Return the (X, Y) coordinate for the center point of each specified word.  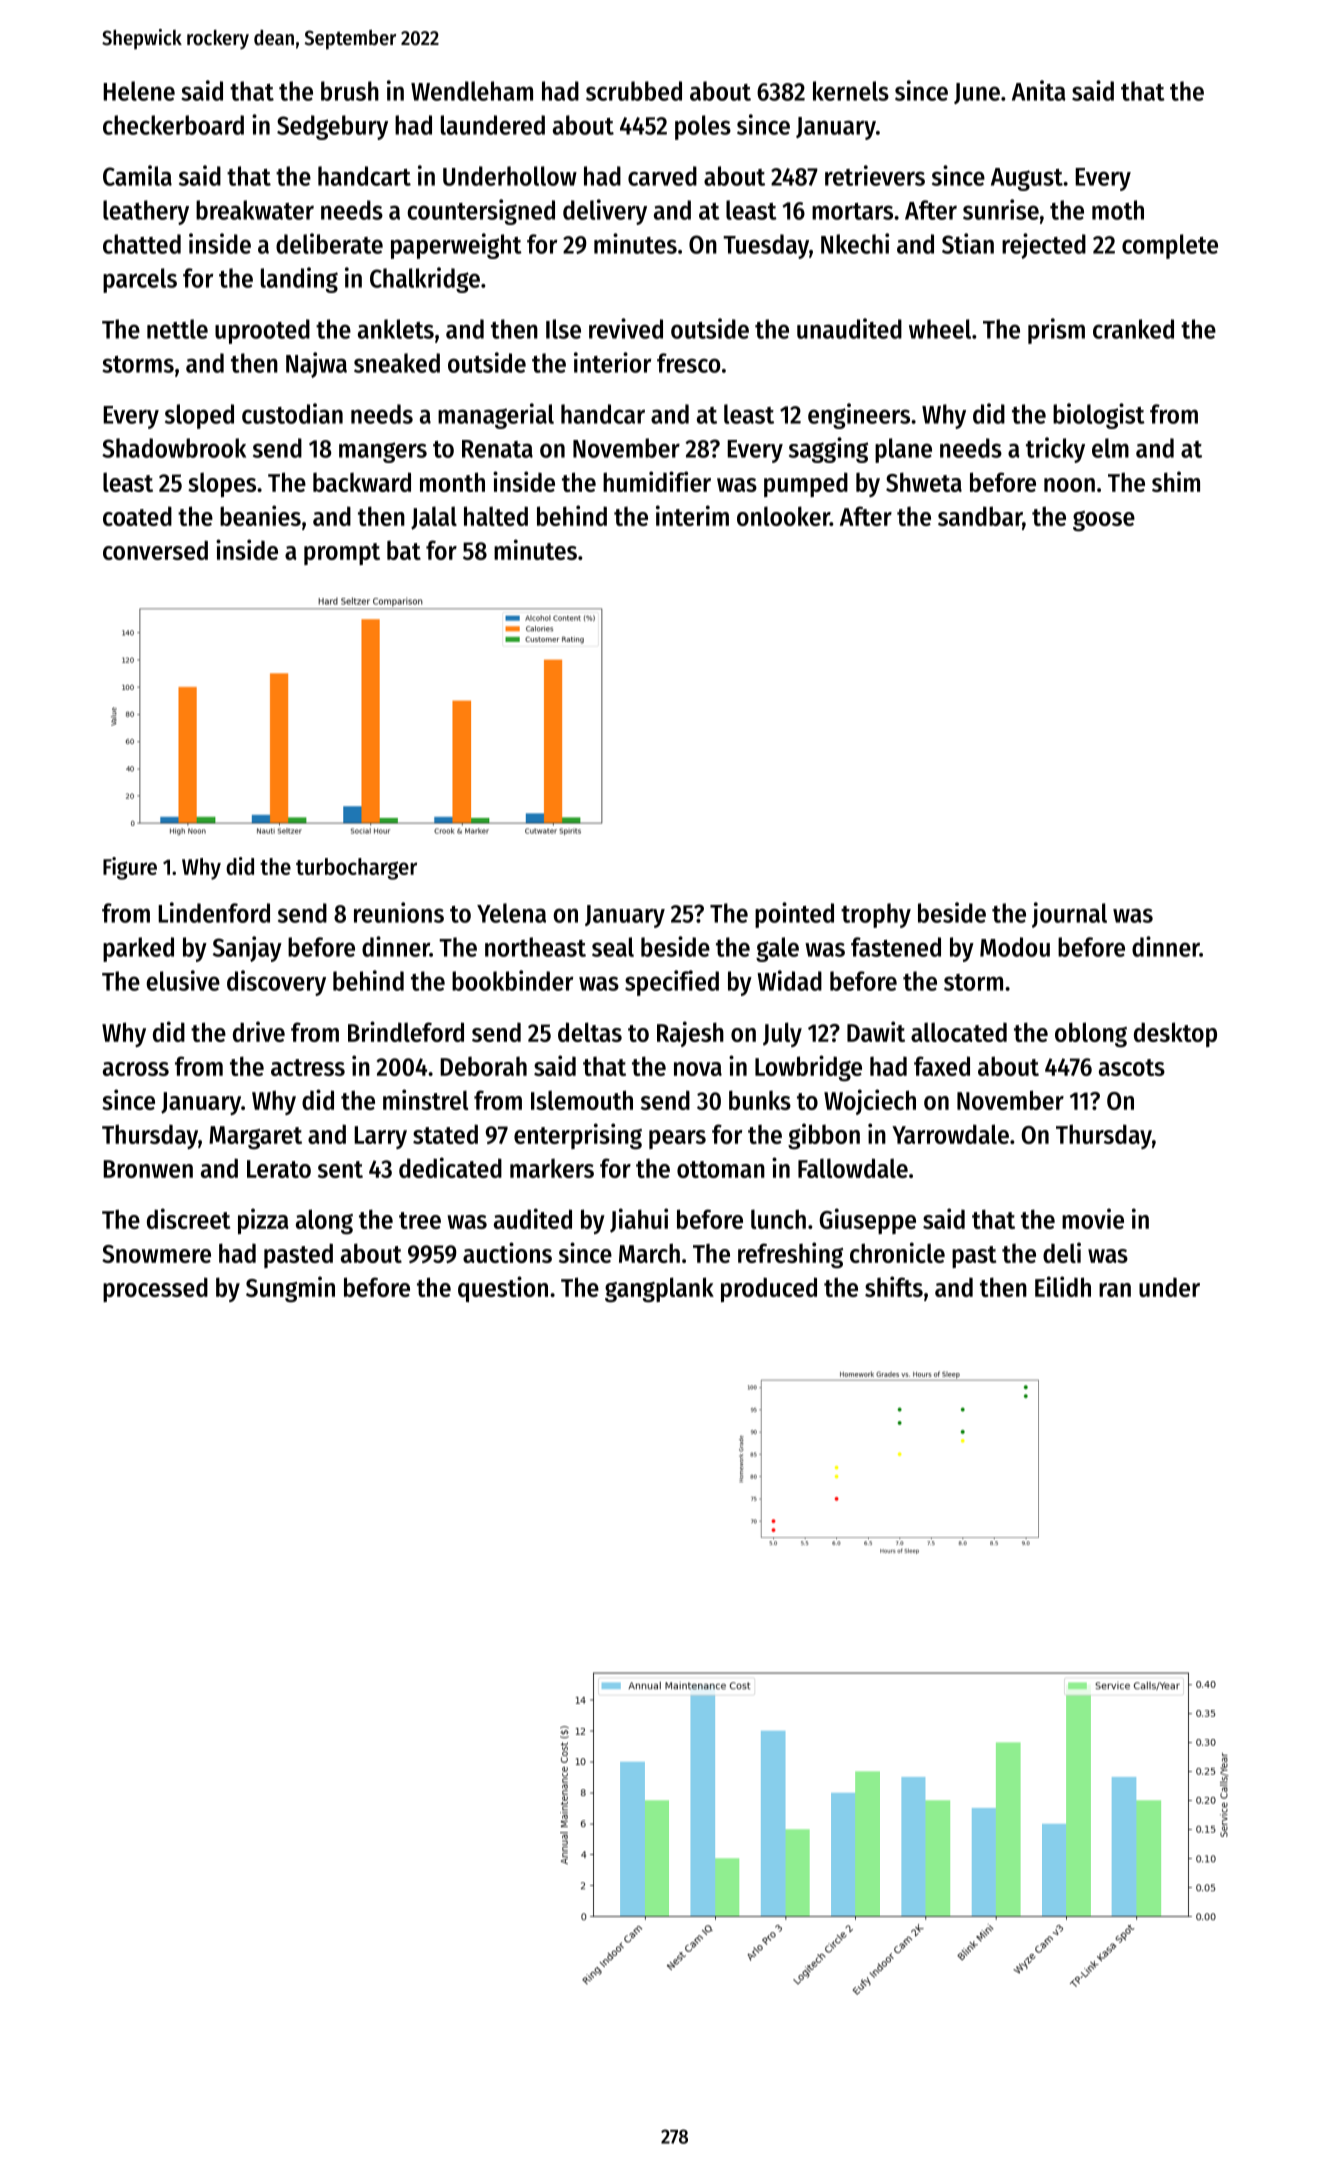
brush (350, 91)
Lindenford (214, 912)
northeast (535, 947)
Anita (1038, 90)
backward (362, 482)
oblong (1091, 1035)
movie (1093, 1218)
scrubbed (634, 91)
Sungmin (290, 1289)
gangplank (659, 1290)
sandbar (980, 516)
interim (692, 515)
